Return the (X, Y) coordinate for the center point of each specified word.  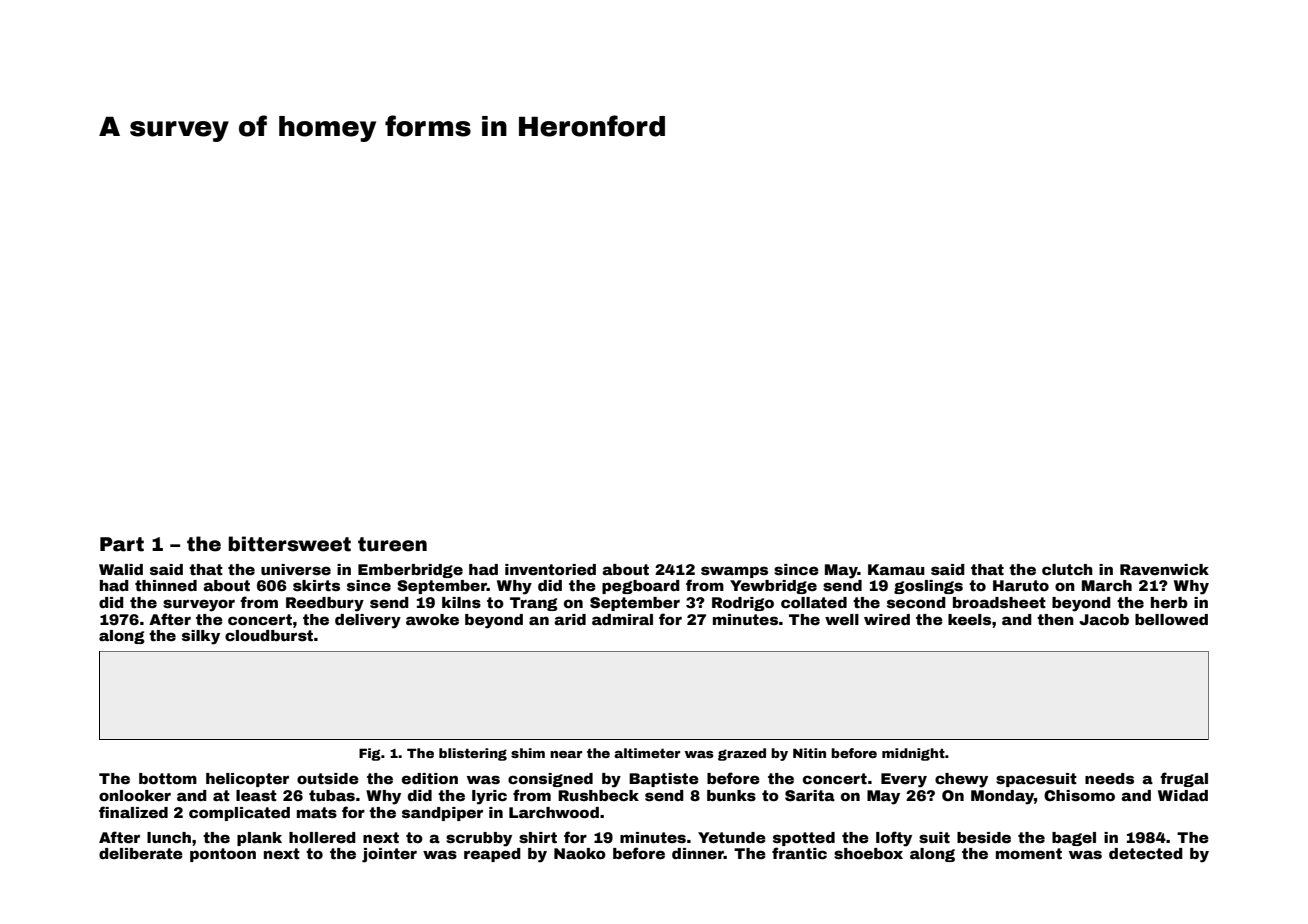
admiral (622, 619)
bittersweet (290, 544)
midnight (913, 754)
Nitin (809, 753)
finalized (133, 812)
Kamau (896, 569)
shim (528, 753)
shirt (538, 837)
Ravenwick (1164, 569)
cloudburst (269, 635)
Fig (370, 754)
